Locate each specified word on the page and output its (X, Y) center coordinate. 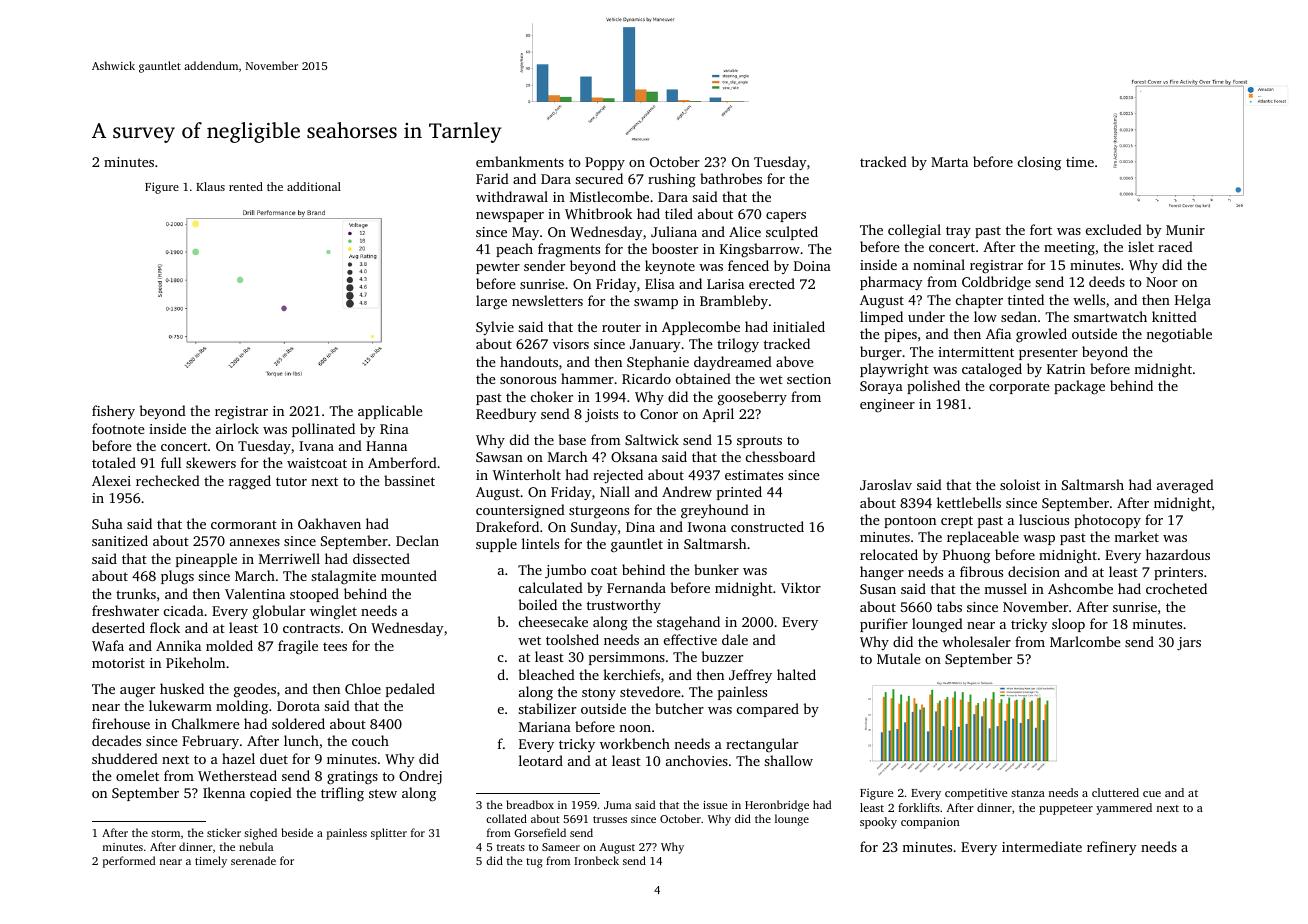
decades (116, 740)
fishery (113, 412)
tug (534, 863)
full (171, 462)
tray (958, 232)
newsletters (547, 300)
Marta (949, 162)
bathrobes (731, 178)
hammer (587, 378)
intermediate (1042, 846)
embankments (520, 161)
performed (129, 862)
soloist (1020, 484)
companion (930, 823)
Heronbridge (777, 806)
